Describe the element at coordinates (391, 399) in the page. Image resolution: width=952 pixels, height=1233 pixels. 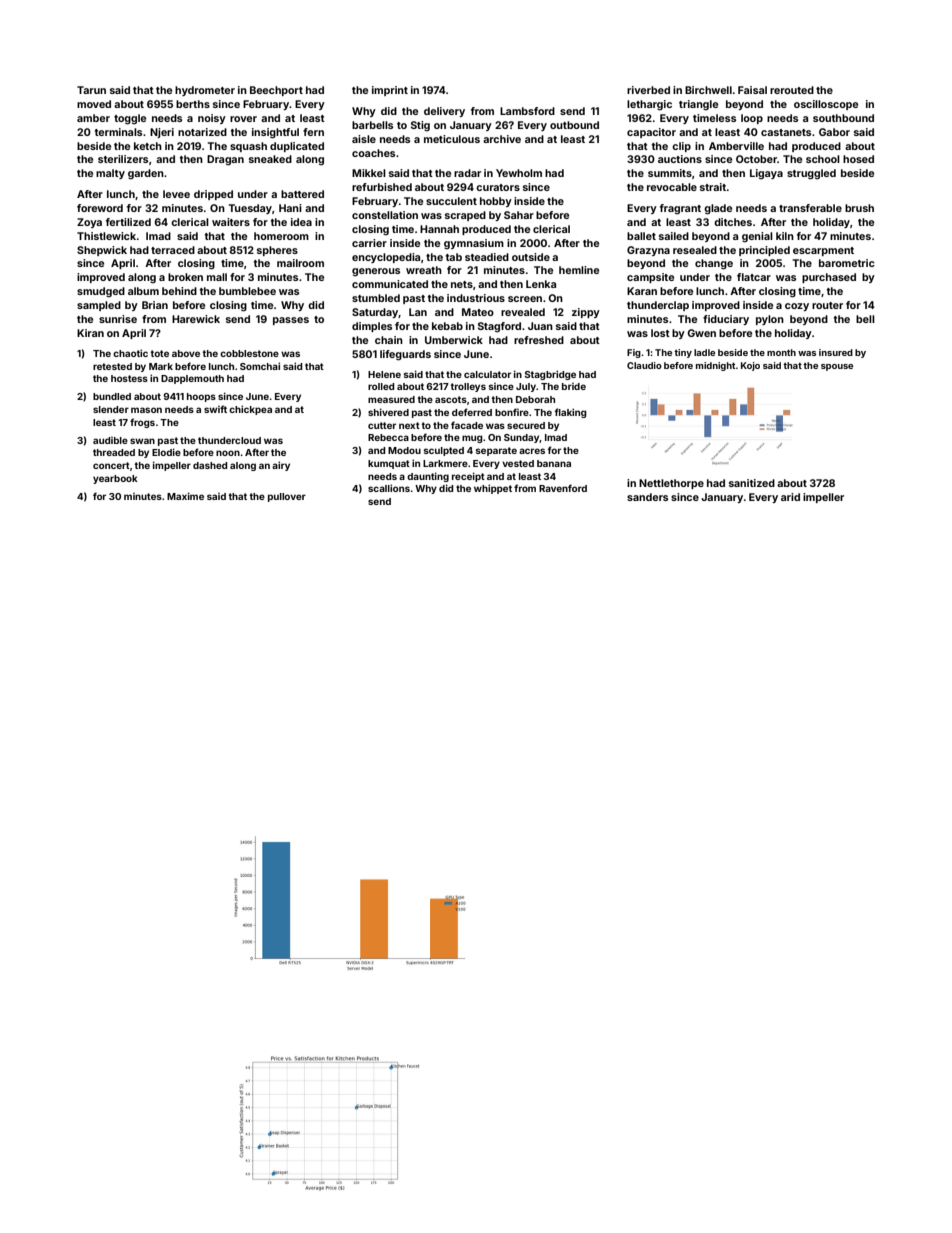
I see `measured` at that location.
